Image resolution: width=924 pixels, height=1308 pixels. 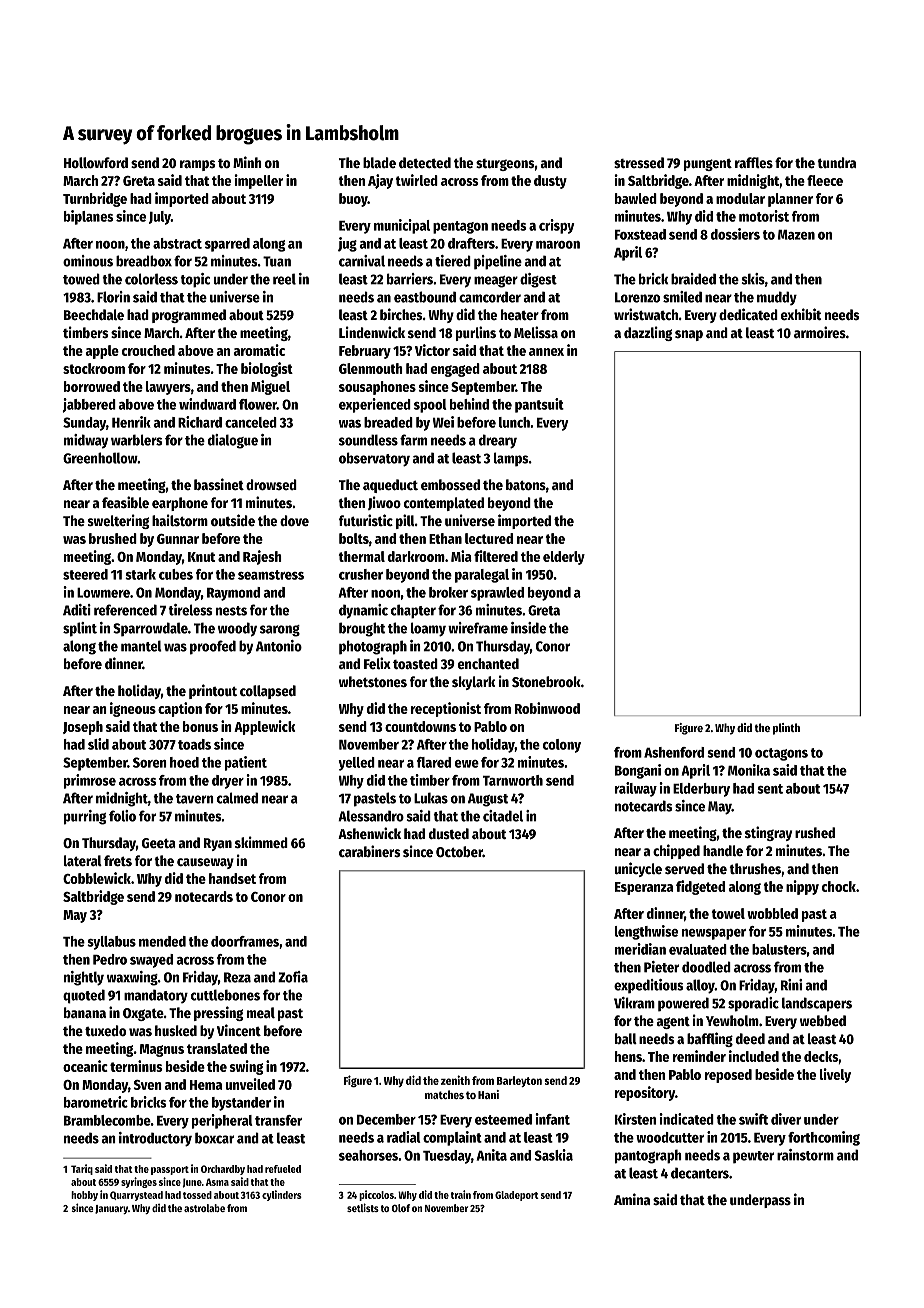 I want to click on lectured, so click(x=489, y=538).
